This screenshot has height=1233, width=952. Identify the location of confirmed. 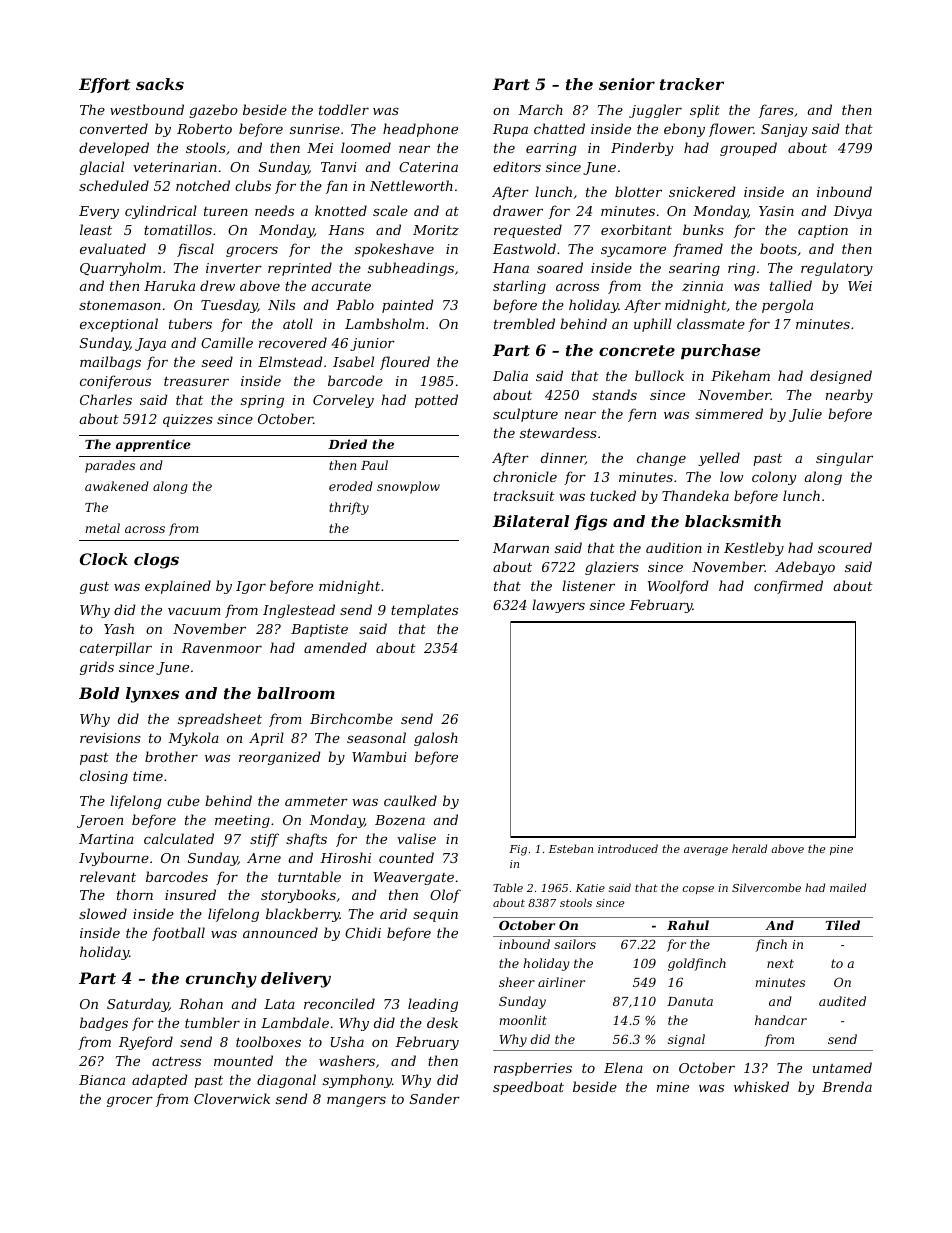
(788, 587).
